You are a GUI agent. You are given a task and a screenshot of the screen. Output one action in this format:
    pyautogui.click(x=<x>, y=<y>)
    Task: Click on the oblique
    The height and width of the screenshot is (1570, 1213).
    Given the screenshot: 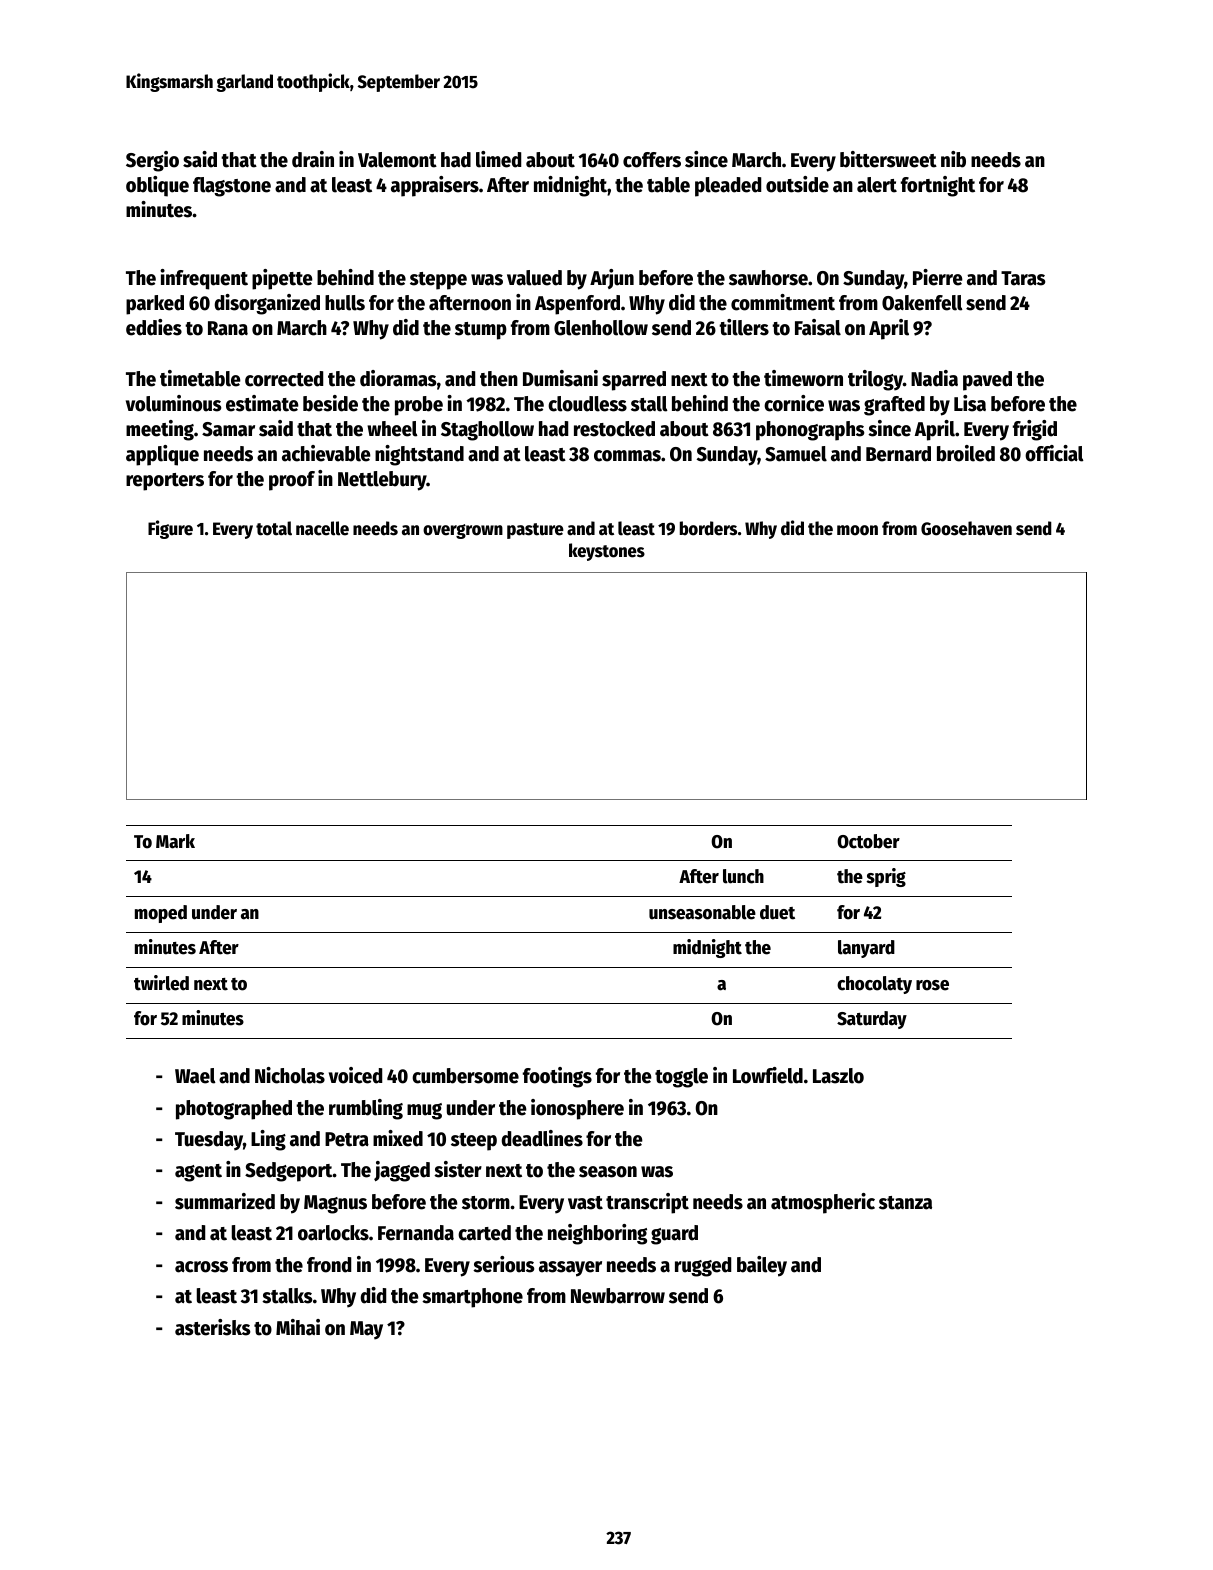 What is the action you would take?
    pyautogui.click(x=157, y=186)
